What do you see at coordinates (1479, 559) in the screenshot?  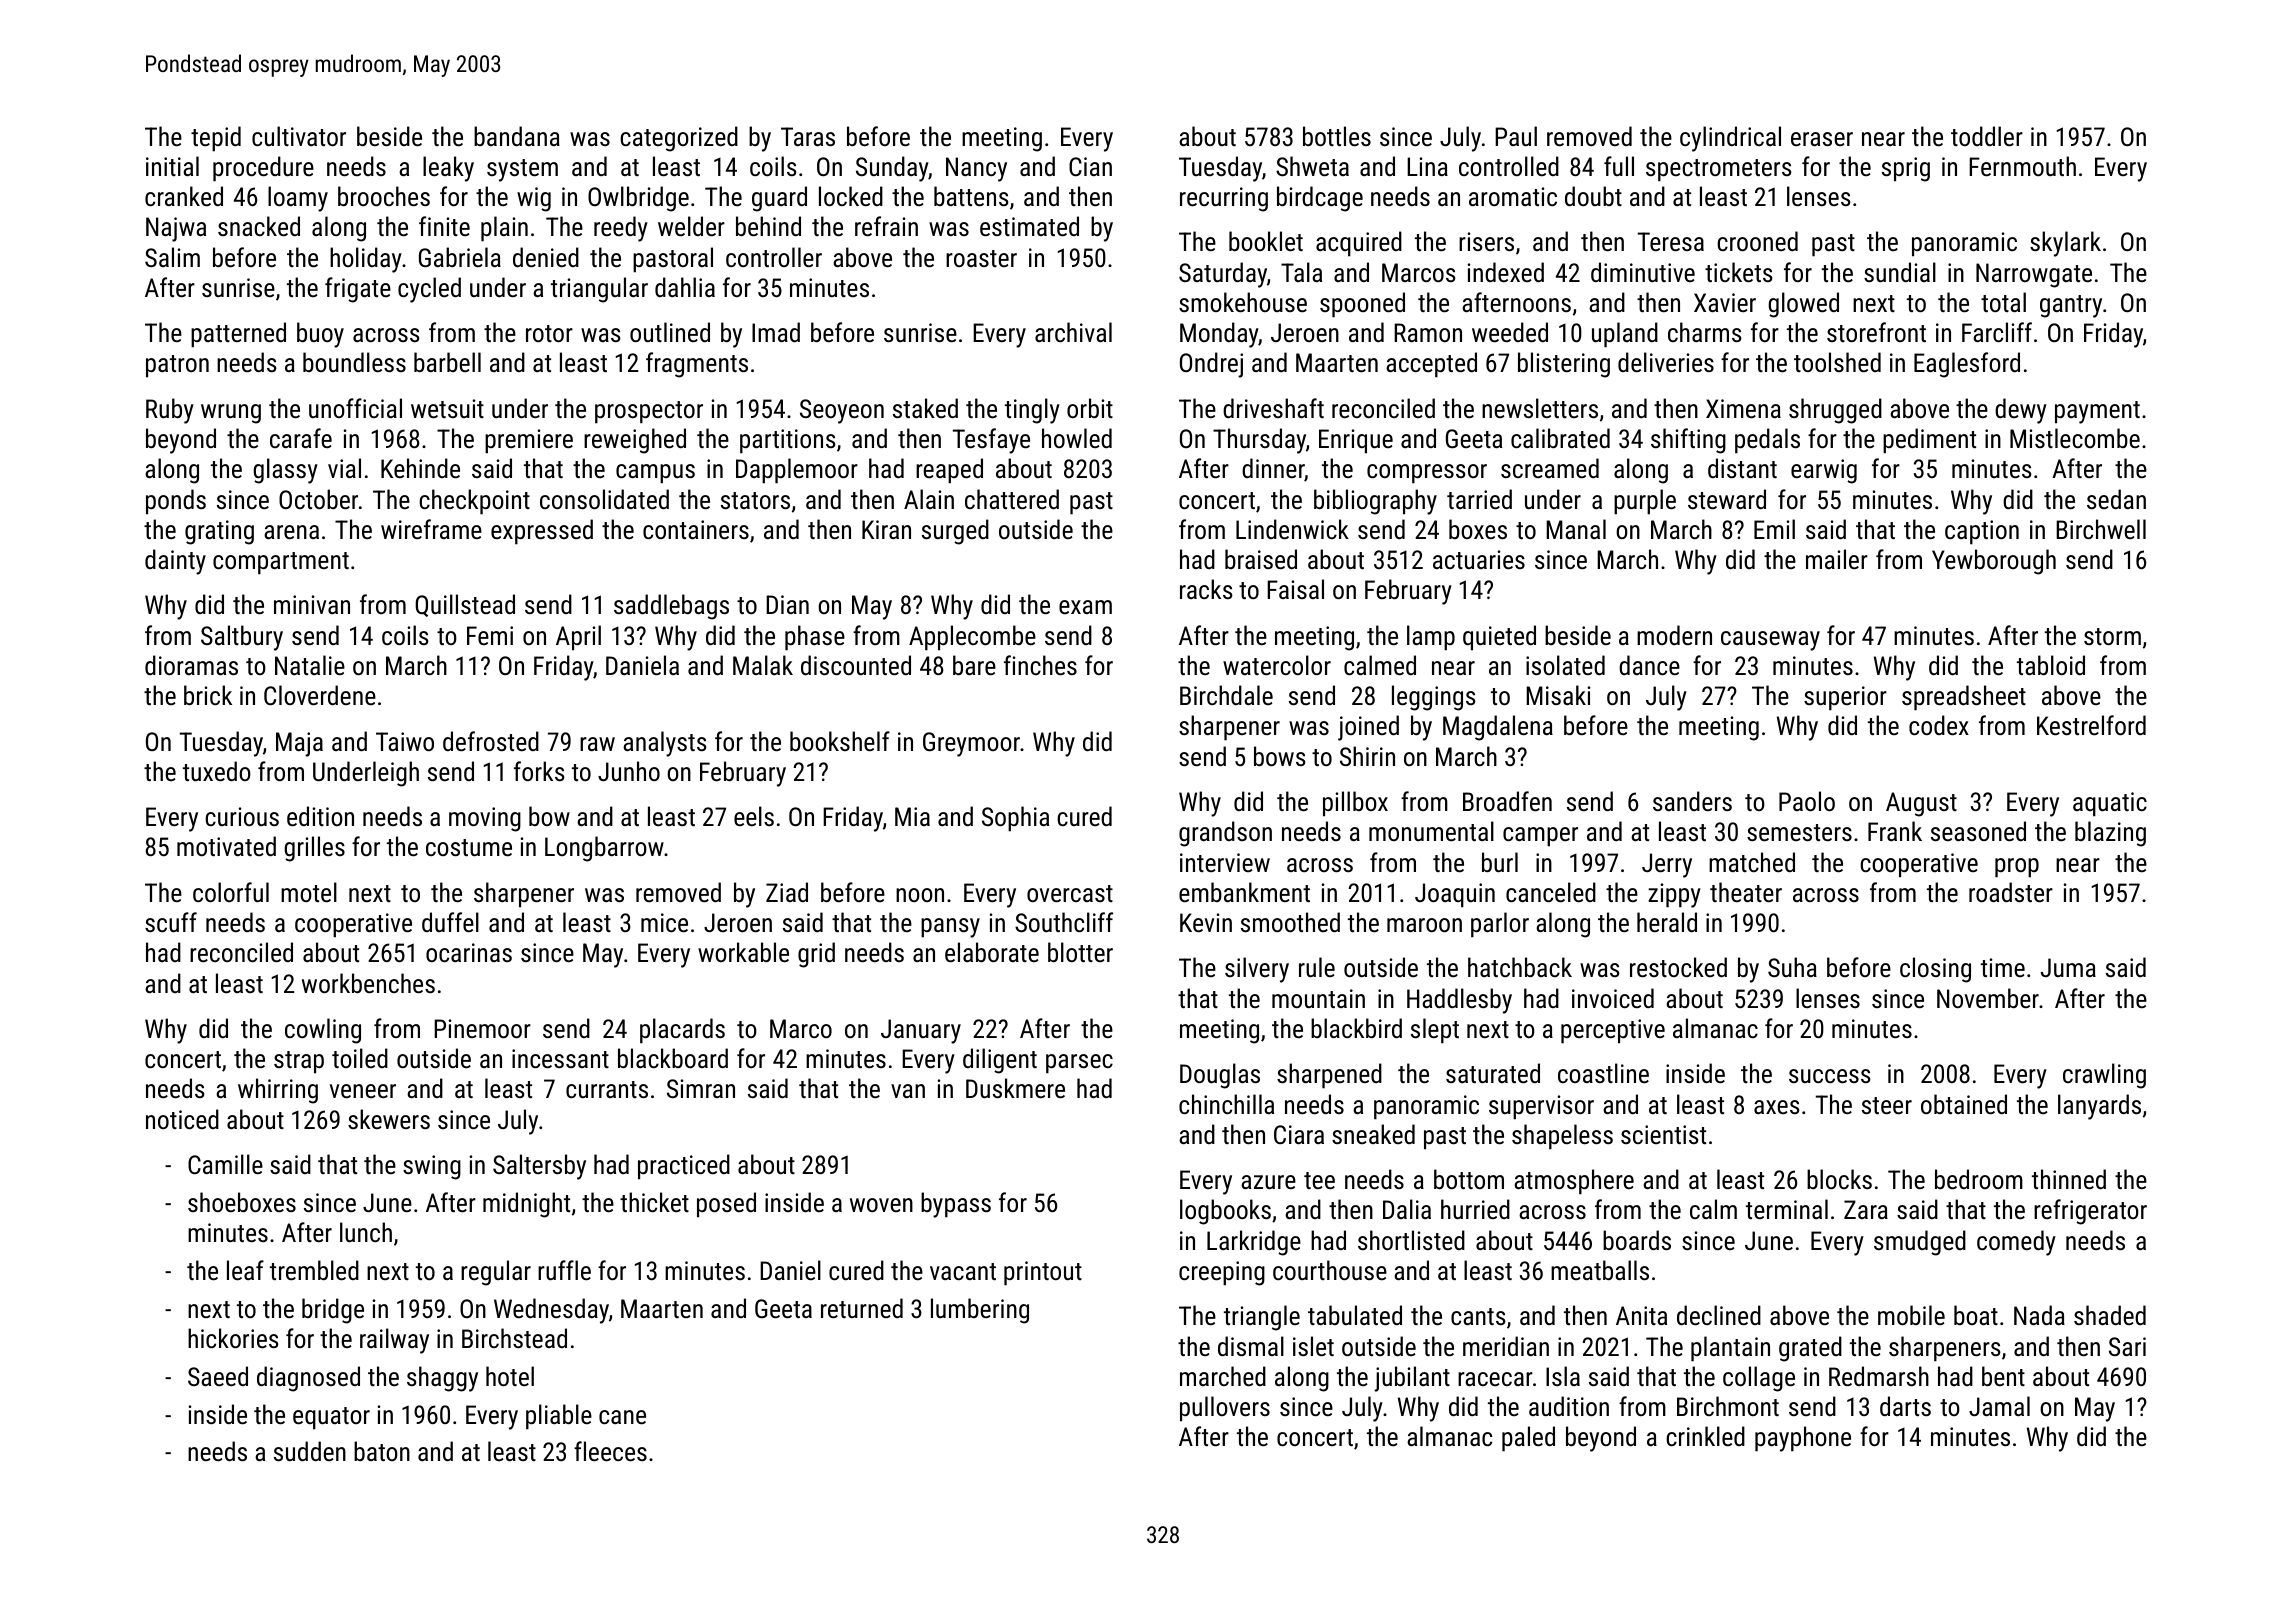 I see `actuaries` at bounding box center [1479, 559].
